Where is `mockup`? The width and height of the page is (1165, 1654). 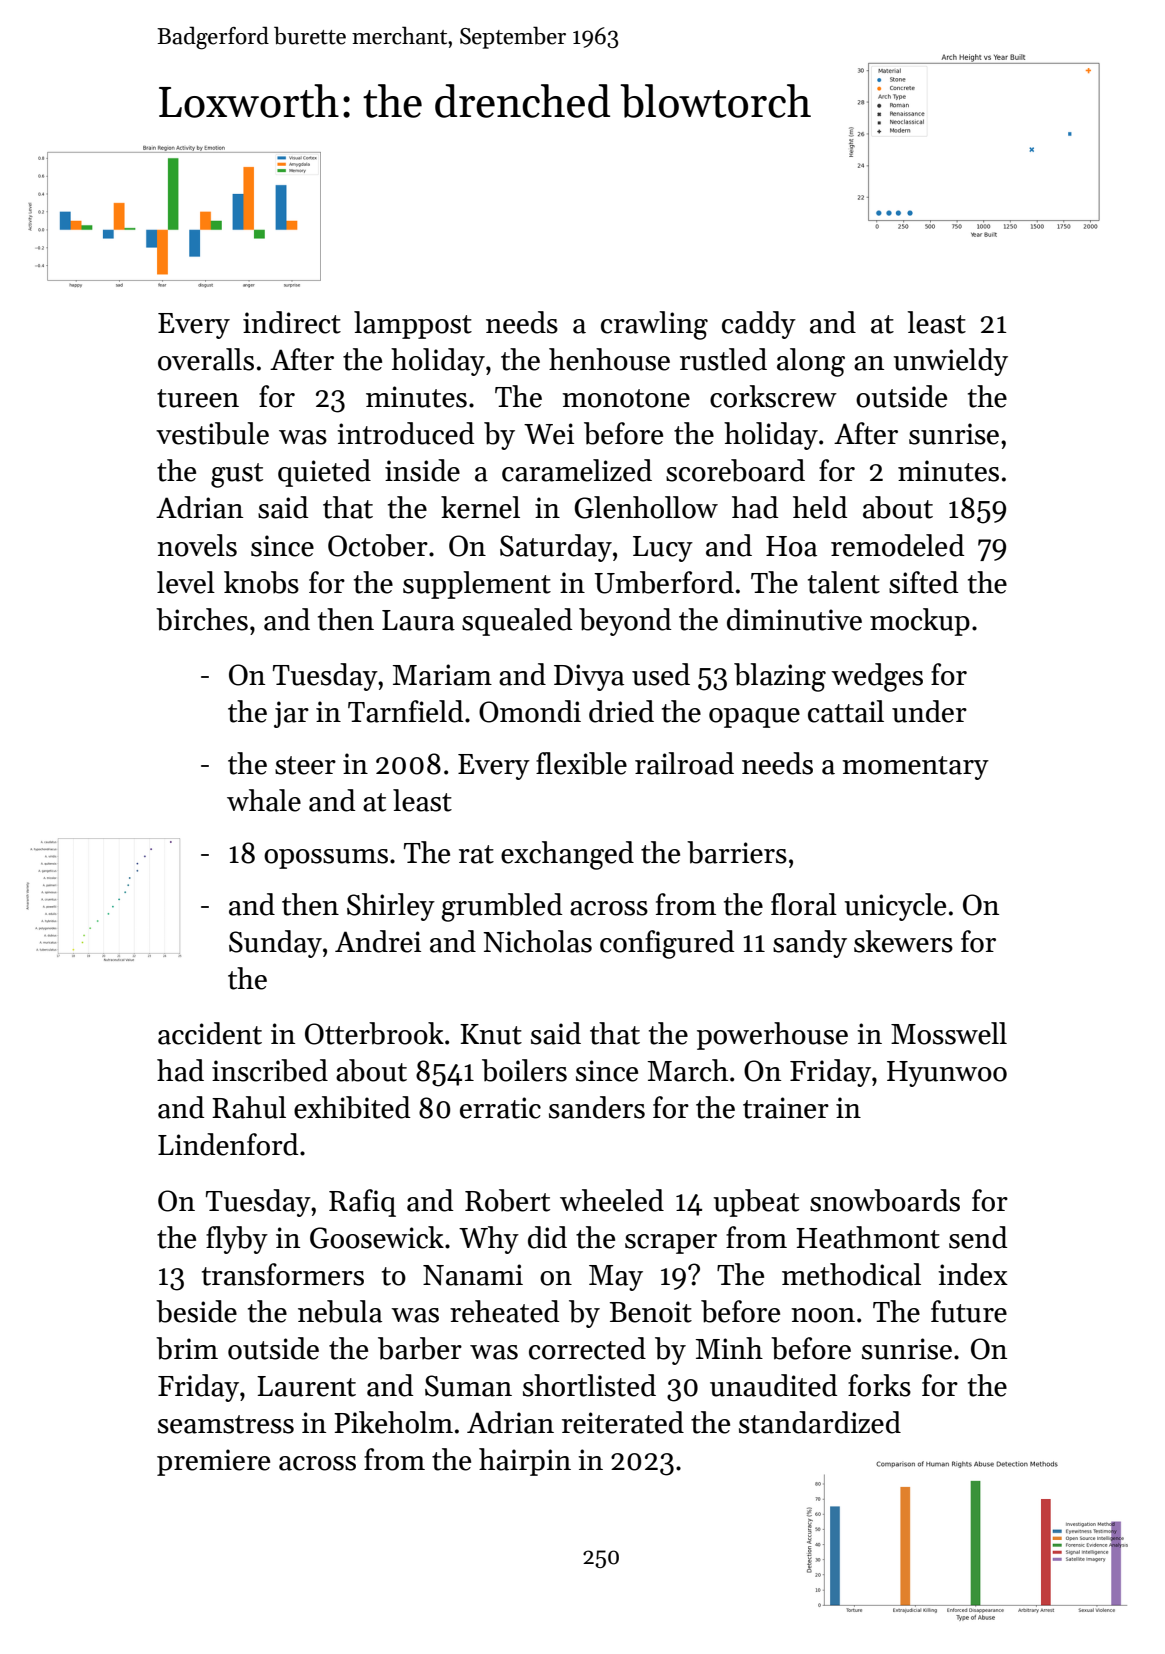 mockup is located at coordinates (920, 622).
